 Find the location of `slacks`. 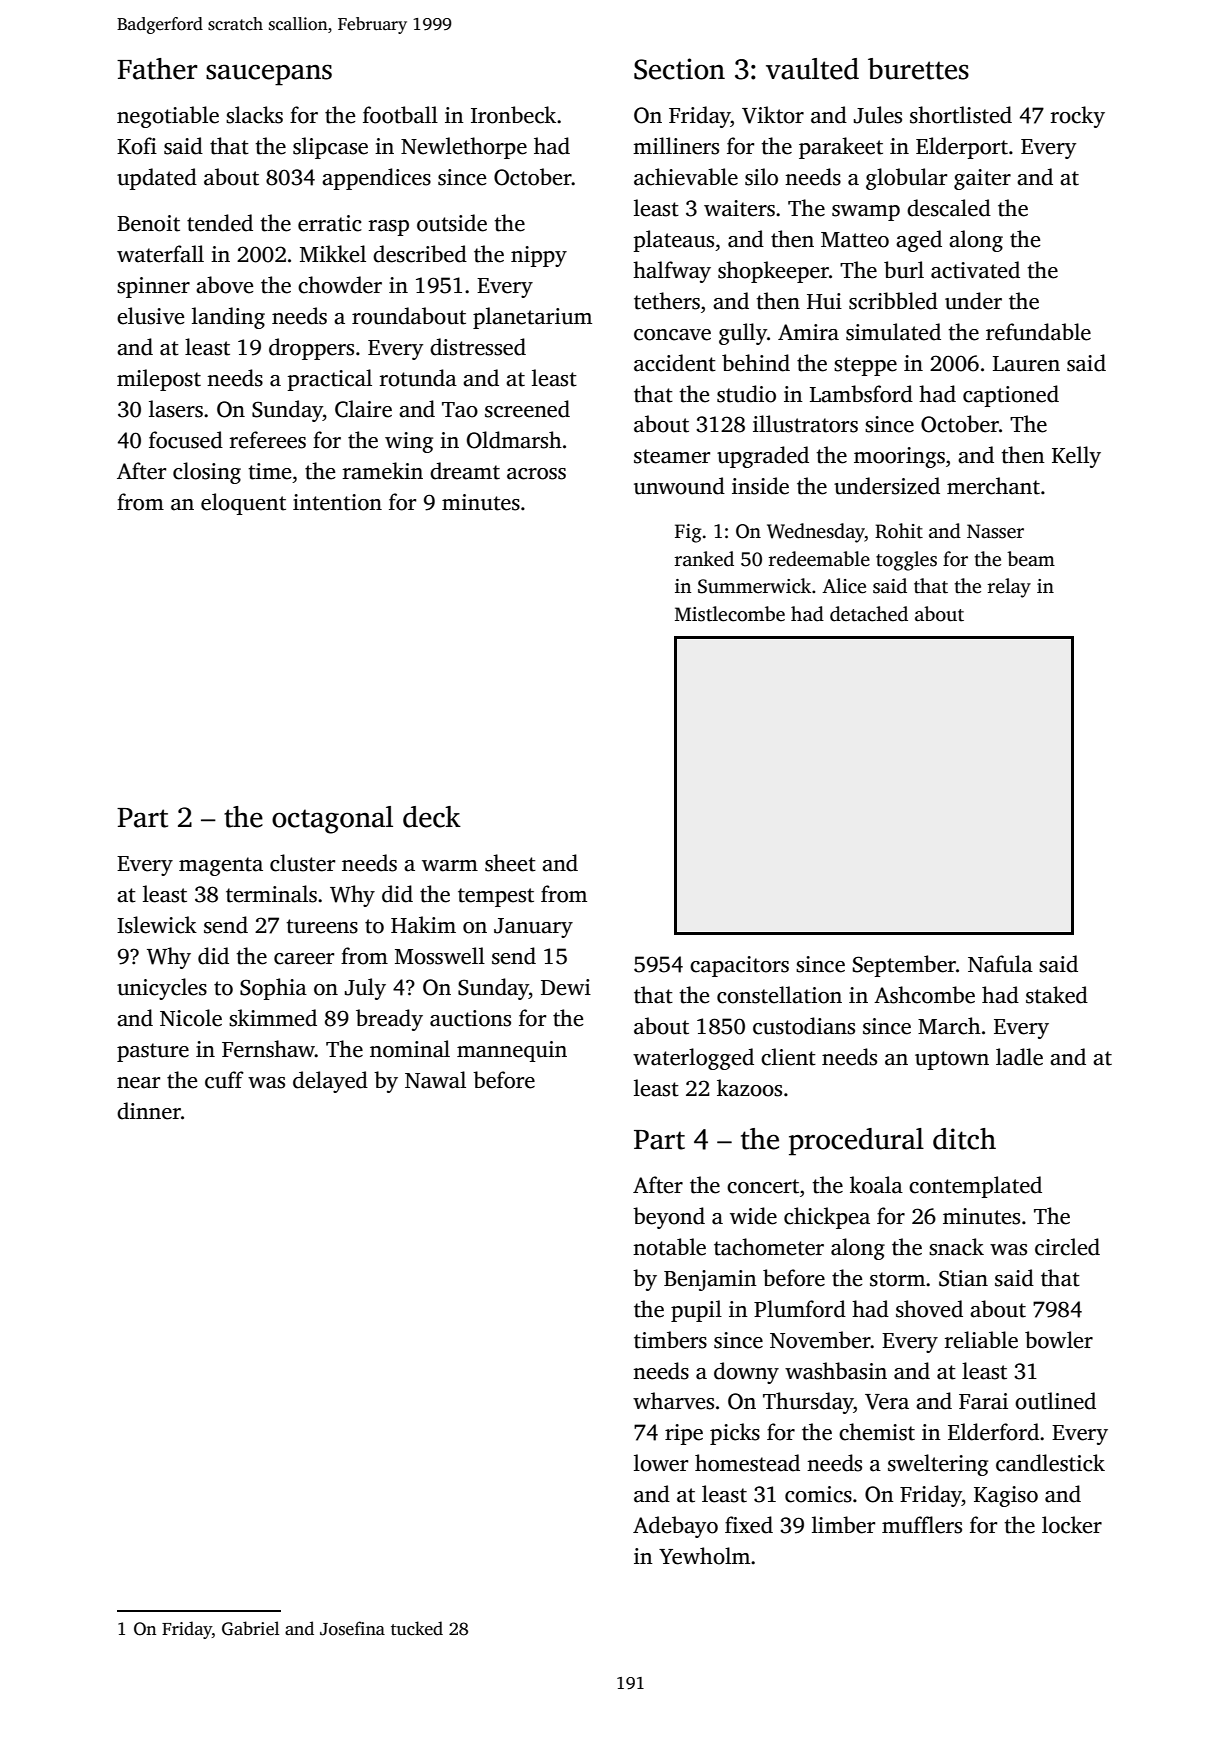

slacks is located at coordinates (254, 115).
